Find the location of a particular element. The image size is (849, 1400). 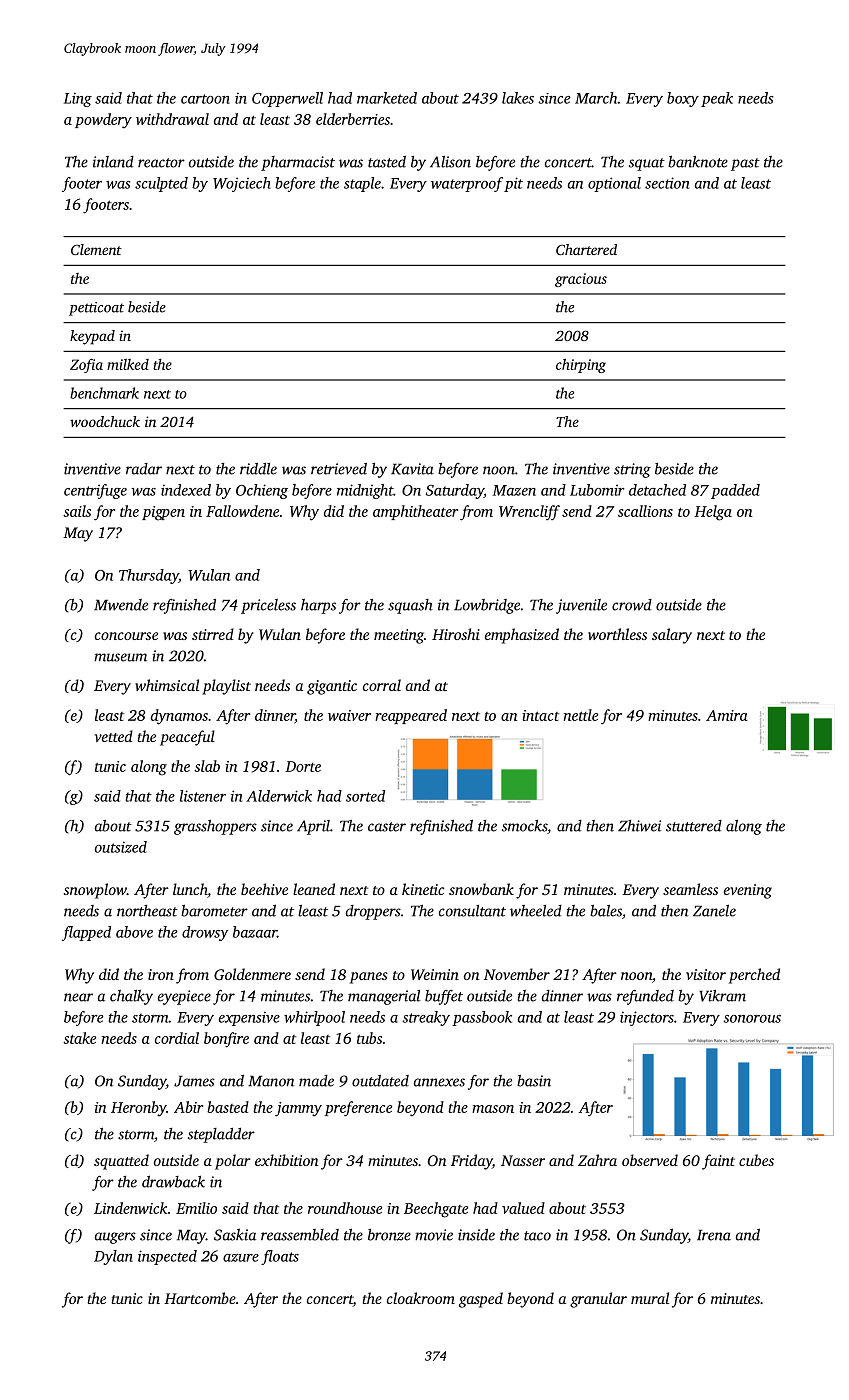

Alderwick is located at coordinates (279, 796).
